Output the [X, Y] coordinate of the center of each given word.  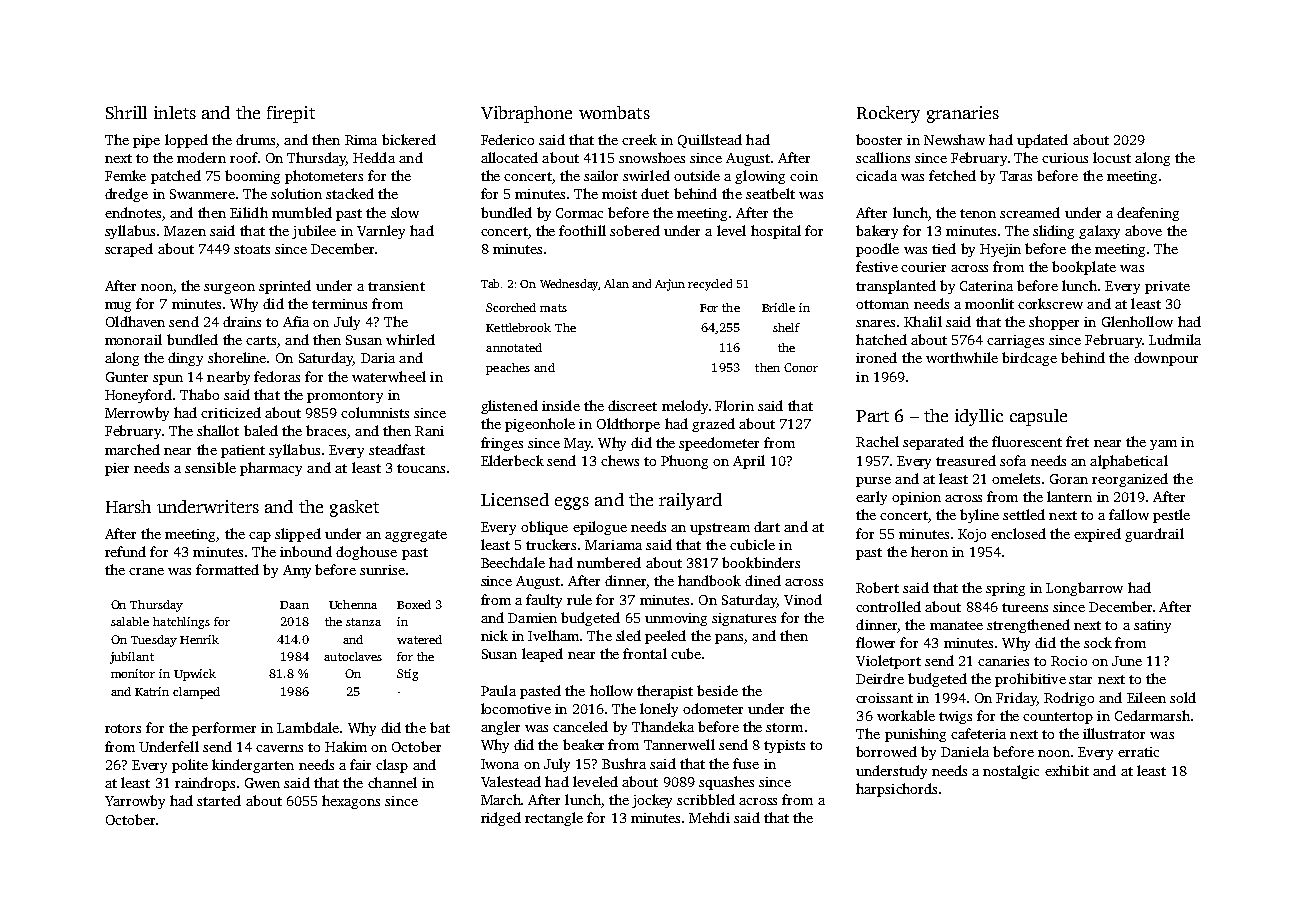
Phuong [684, 462]
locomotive [516, 708]
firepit [291, 114]
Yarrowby [135, 802]
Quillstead [710, 141]
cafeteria [978, 733]
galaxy [1099, 232]
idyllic [979, 417]
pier [117, 469]
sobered [635, 230]
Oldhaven [135, 321]
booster [879, 139]
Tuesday [154, 641]
